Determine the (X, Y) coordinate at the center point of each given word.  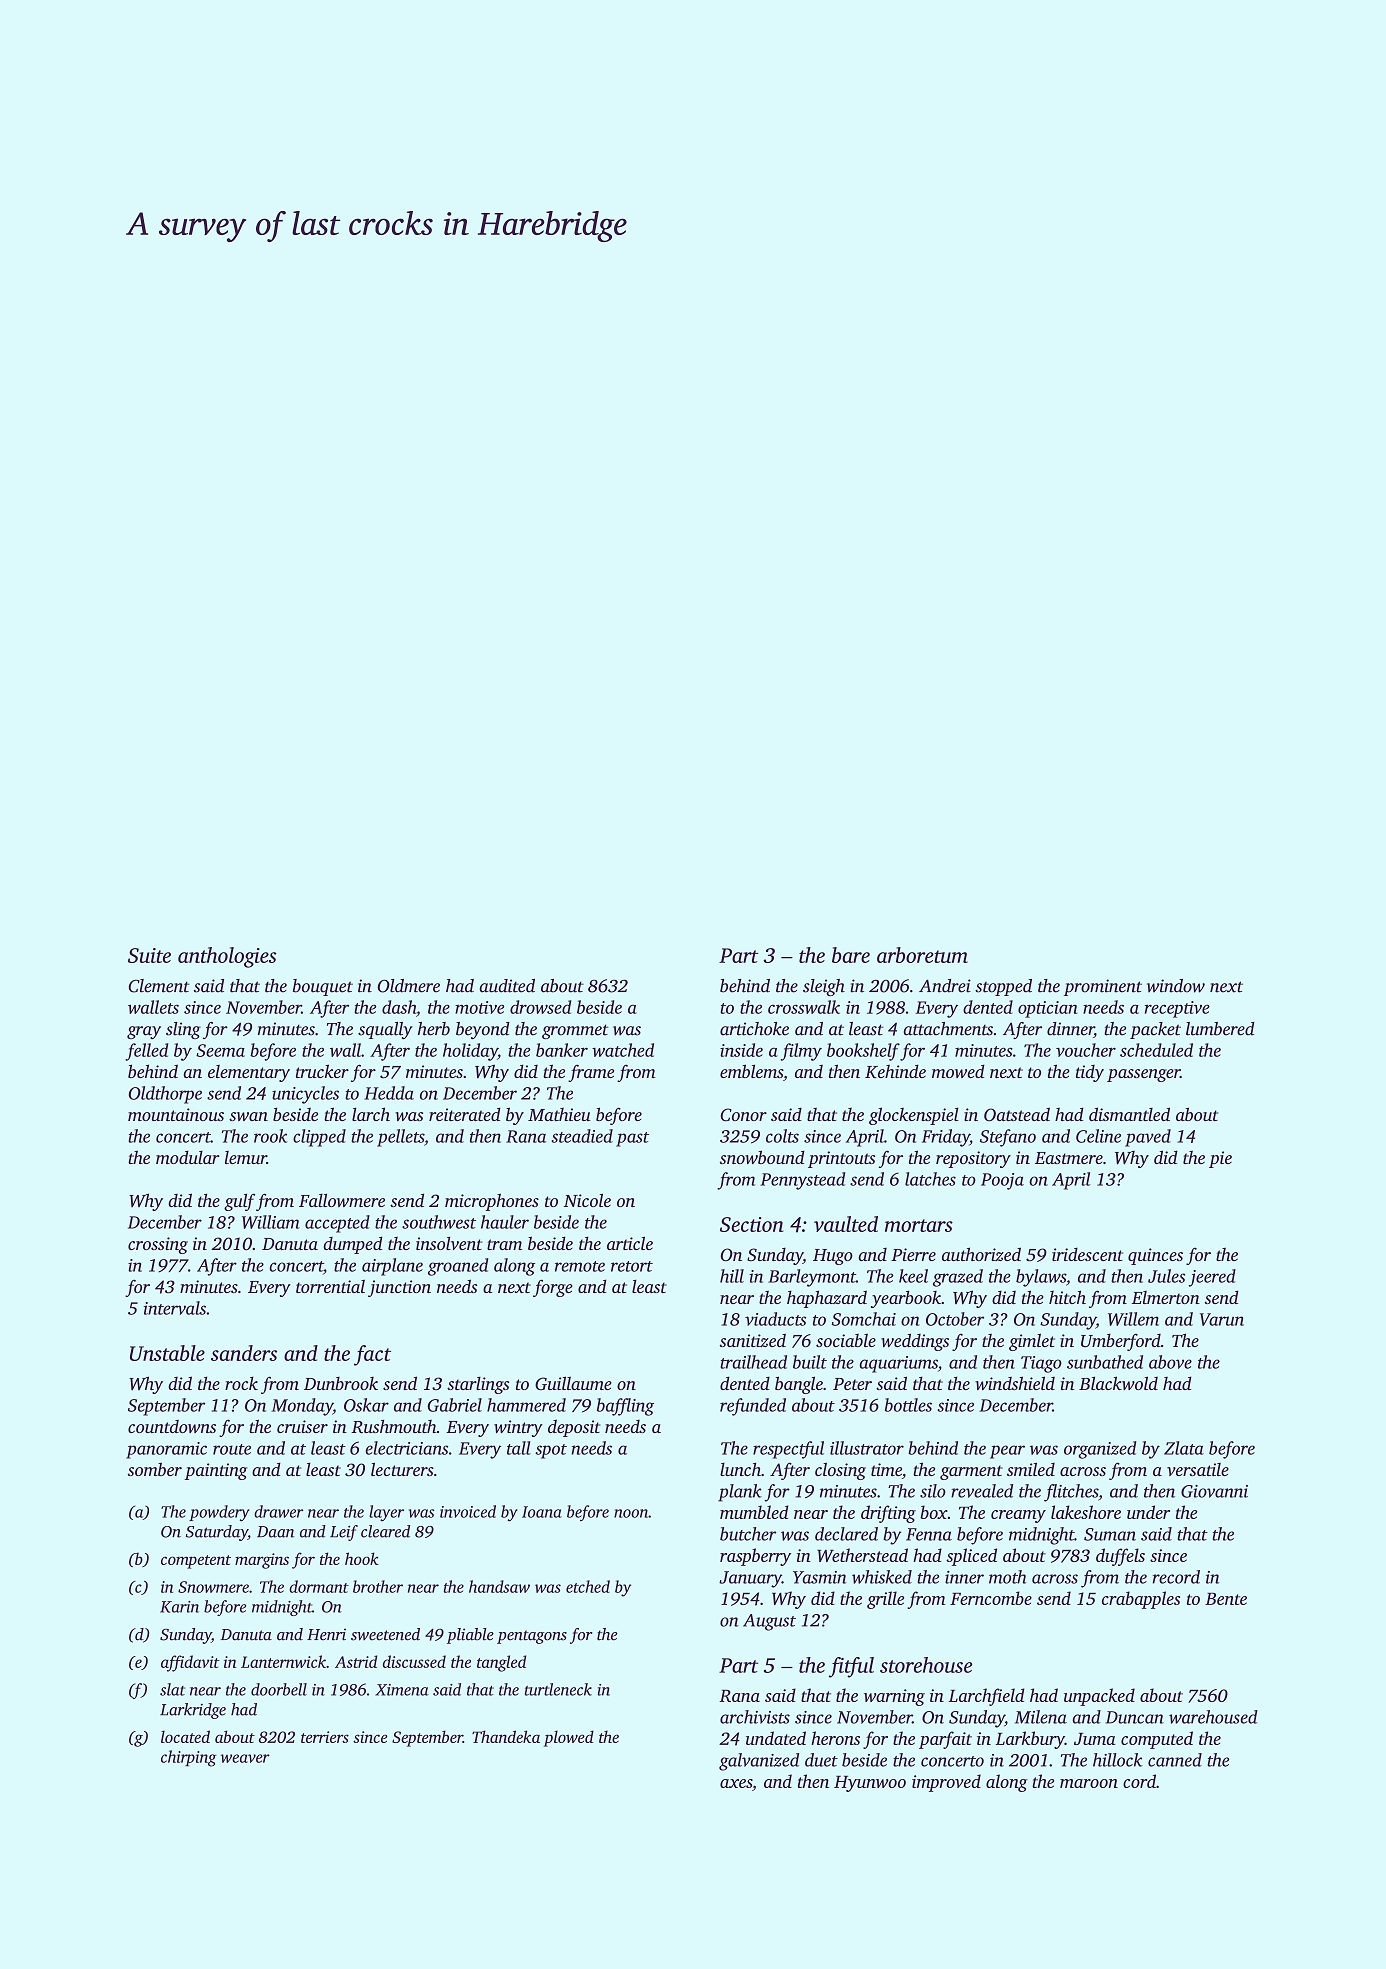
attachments (948, 1029)
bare (851, 955)
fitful (851, 1667)
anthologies (227, 957)
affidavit (190, 1663)
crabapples (1141, 1600)
